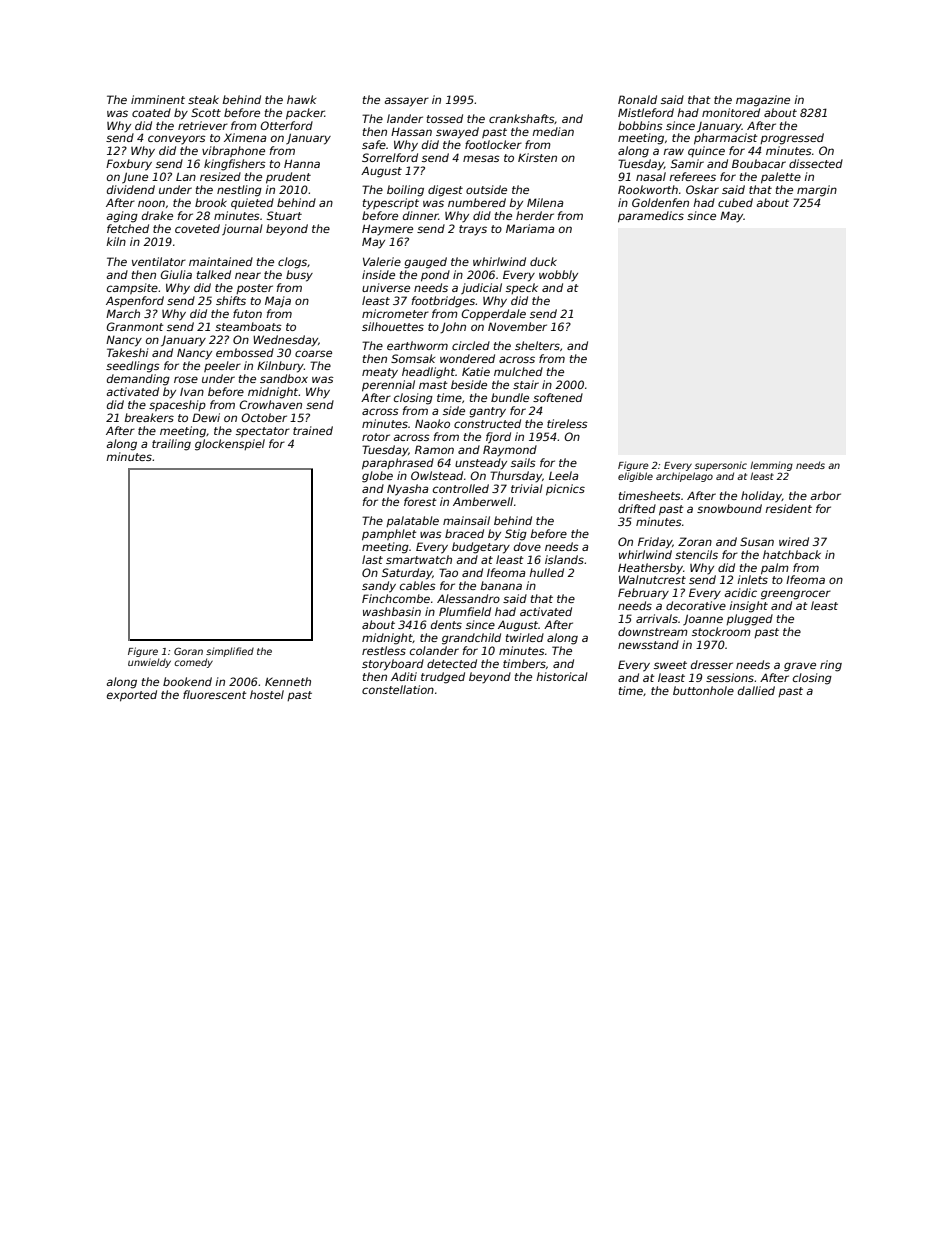 The height and width of the screenshot is (1233, 952). What do you see at coordinates (149, 663) in the screenshot?
I see `unwieldy` at bounding box center [149, 663].
